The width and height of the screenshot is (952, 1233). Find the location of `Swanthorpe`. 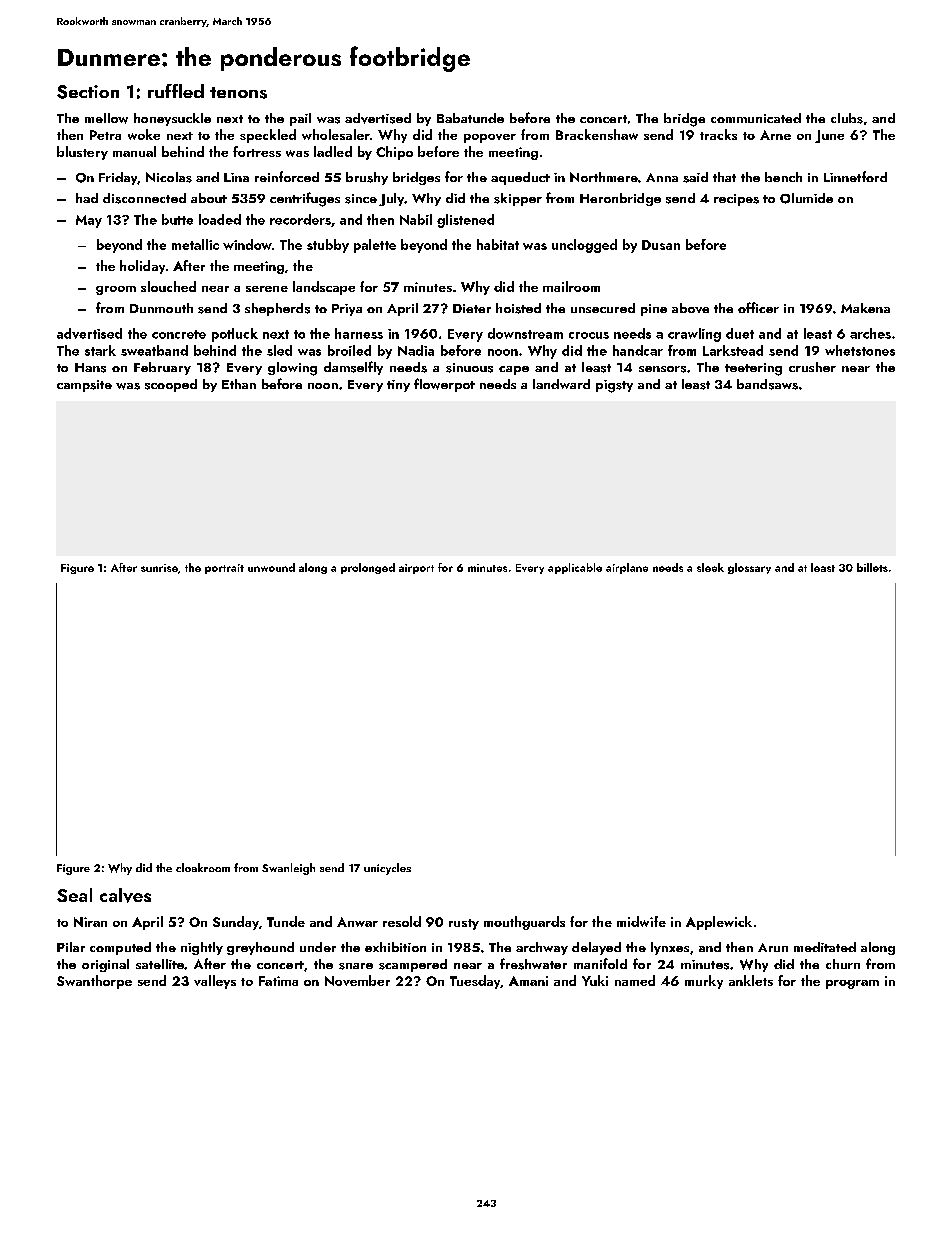

Swanthorpe is located at coordinates (94, 982).
